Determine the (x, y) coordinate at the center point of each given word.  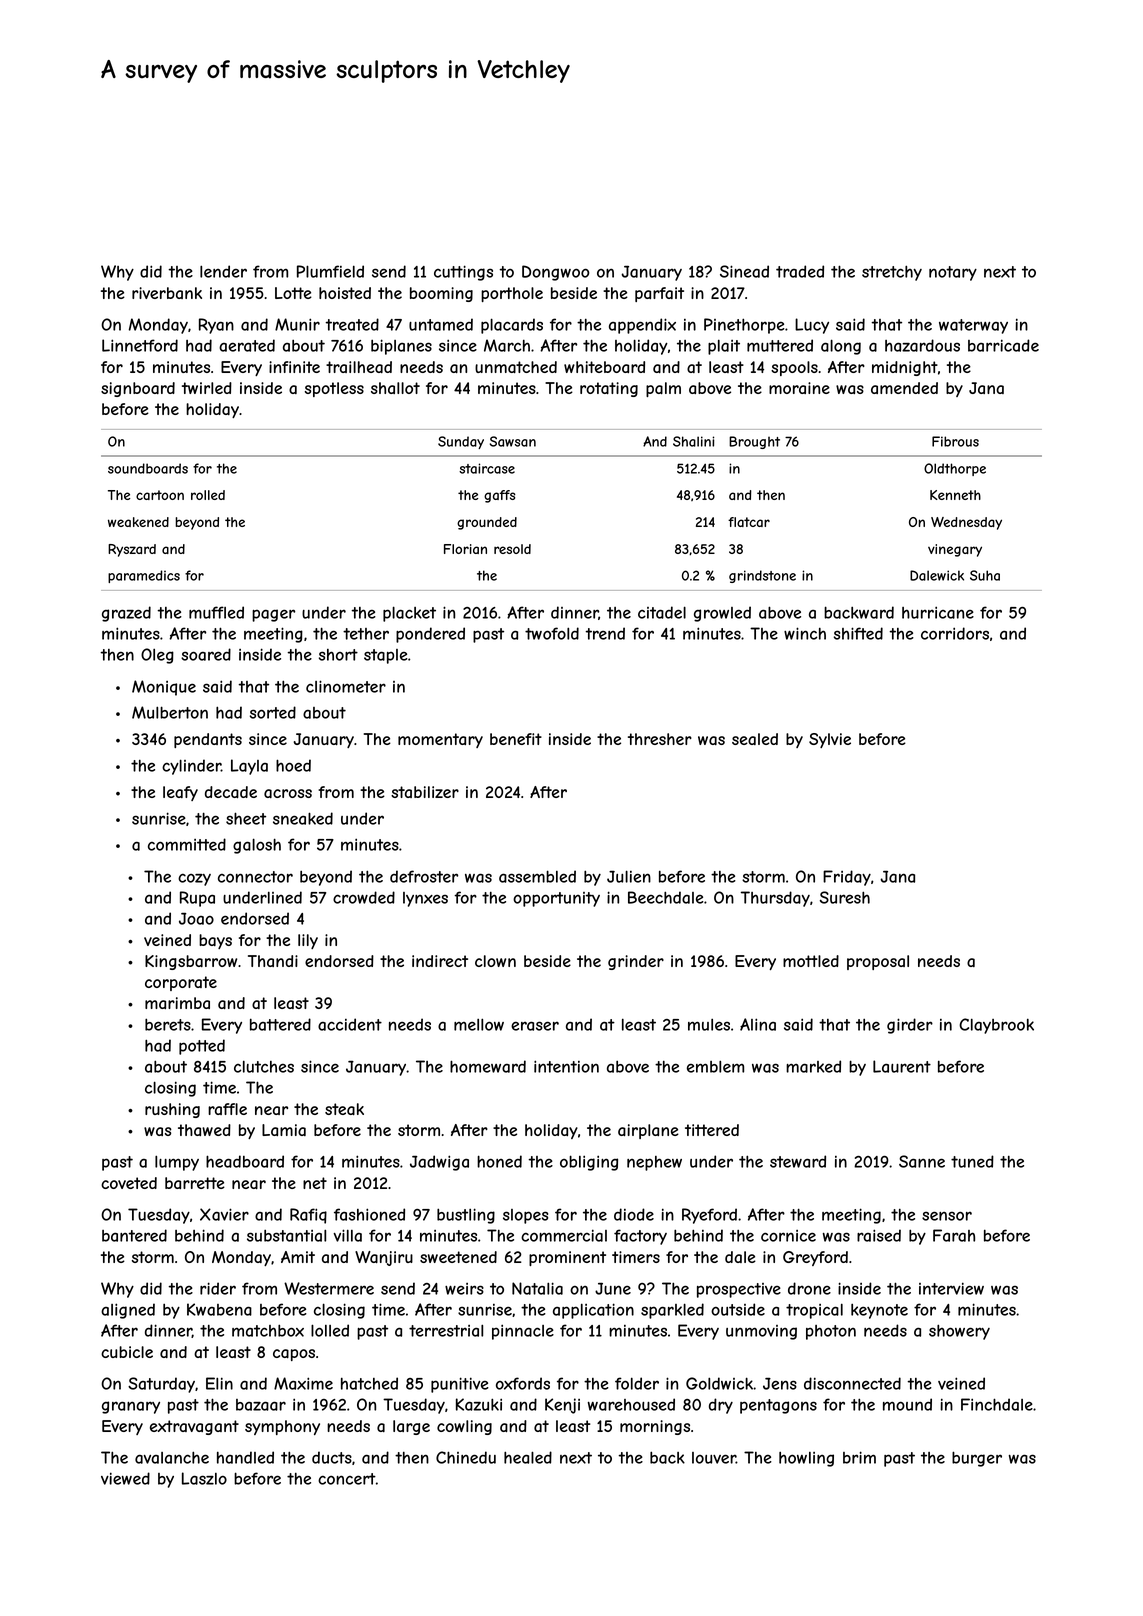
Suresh (845, 897)
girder (910, 1026)
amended (904, 388)
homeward (488, 1066)
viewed (125, 1478)
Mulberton (170, 712)
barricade (1003, 345)
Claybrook (996, 1026)
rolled (208, 495)
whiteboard (604, 367)
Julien (629, 876)
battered (280, 1024)
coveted (129, 1183)
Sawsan (513, 441)
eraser (535, 1026)
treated (352, 324)
